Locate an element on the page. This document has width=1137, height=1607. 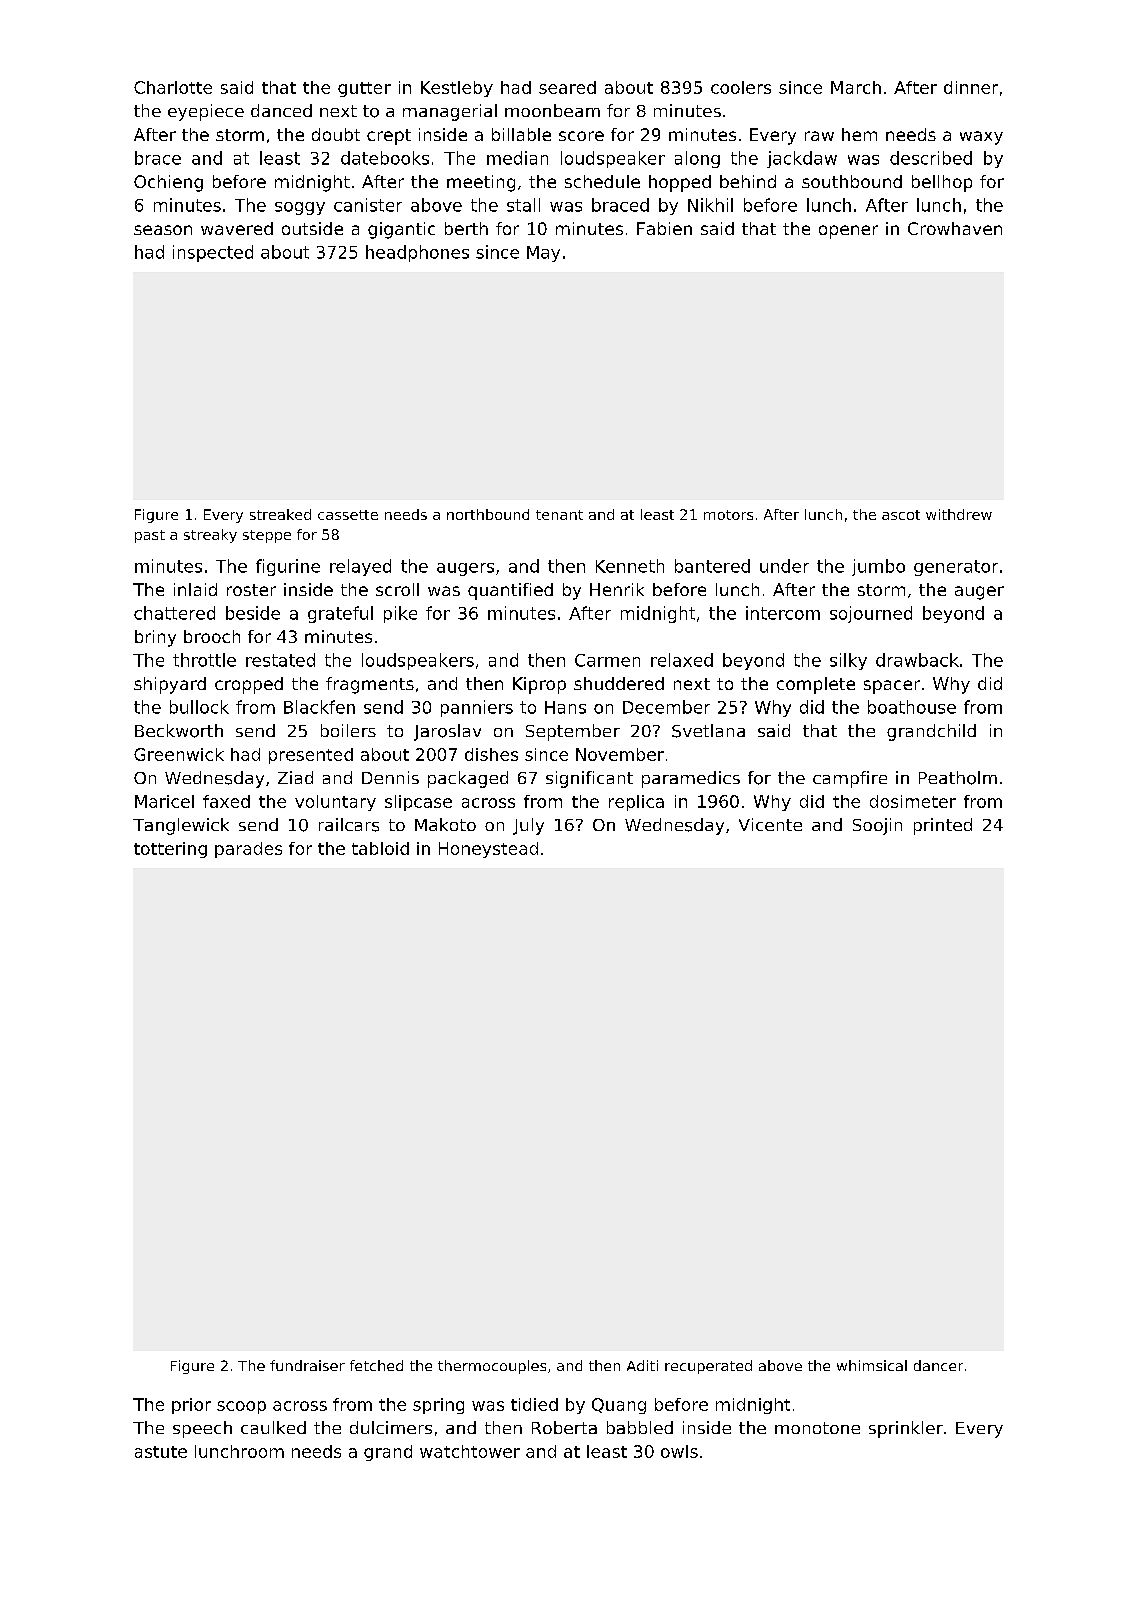
tenant is located at coordinates (559, 515).
